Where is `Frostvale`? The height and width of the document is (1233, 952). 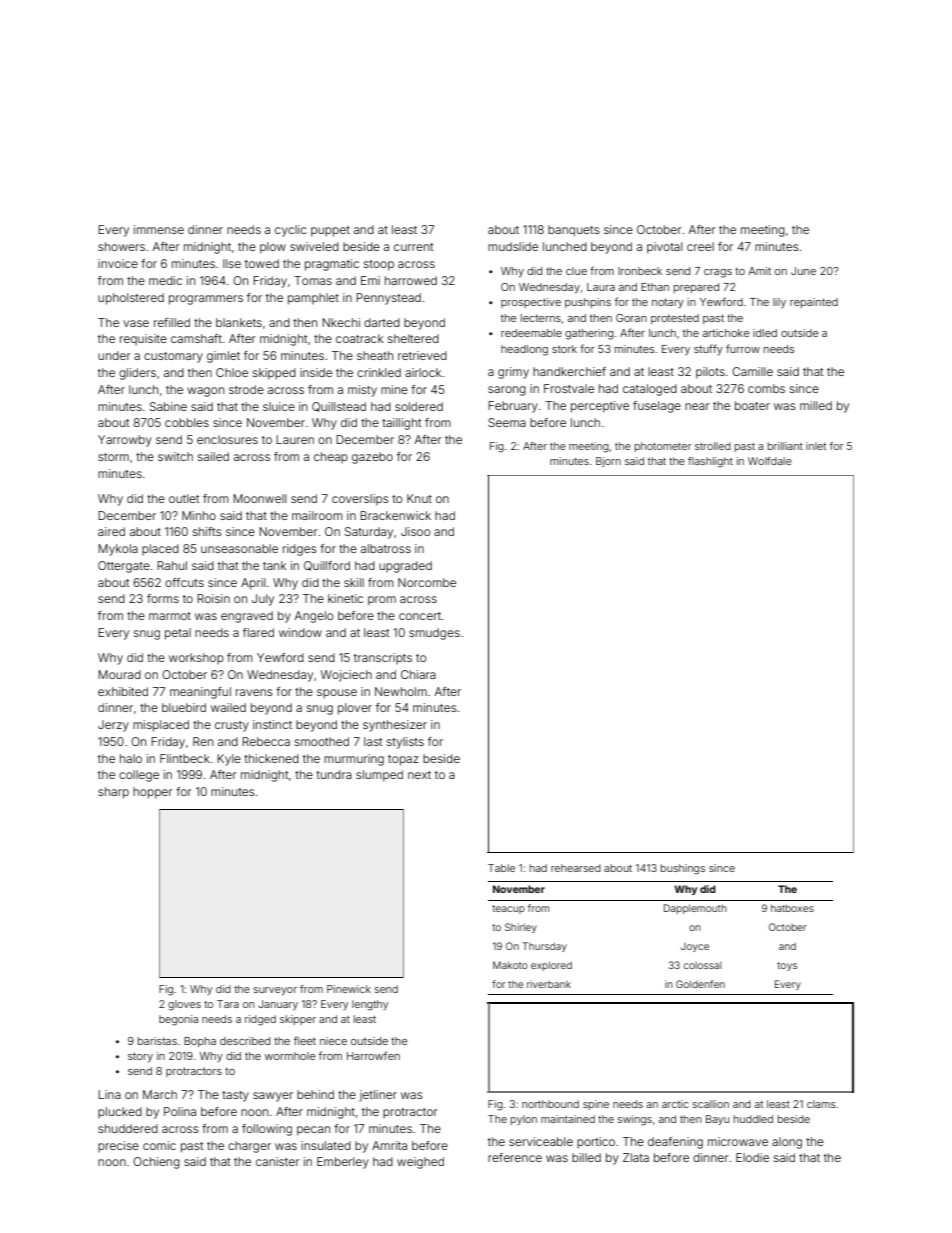
Frostvale is located at coordinates (569, 388).
